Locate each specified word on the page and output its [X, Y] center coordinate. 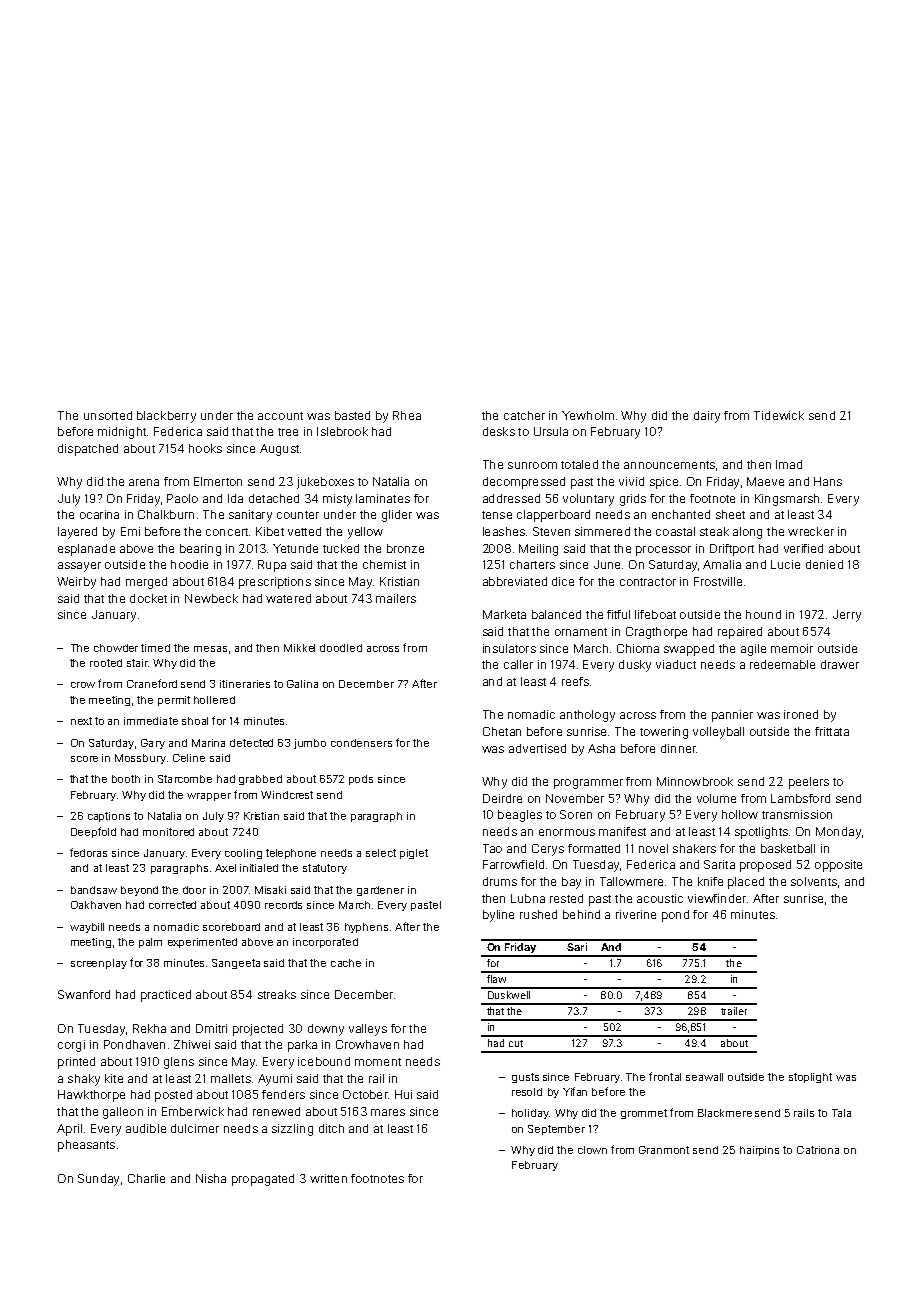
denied [824, 564]
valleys [368, 1030]
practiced [166, 996]
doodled [341, 648]
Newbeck [211, 598]
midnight [122, 433]
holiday [530, 1114]
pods [361, 780]
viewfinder [717, 898]
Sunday [98, 1180]
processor [663, 551]
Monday [838, 833]
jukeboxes [325, 483]
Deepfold [93, 832]
